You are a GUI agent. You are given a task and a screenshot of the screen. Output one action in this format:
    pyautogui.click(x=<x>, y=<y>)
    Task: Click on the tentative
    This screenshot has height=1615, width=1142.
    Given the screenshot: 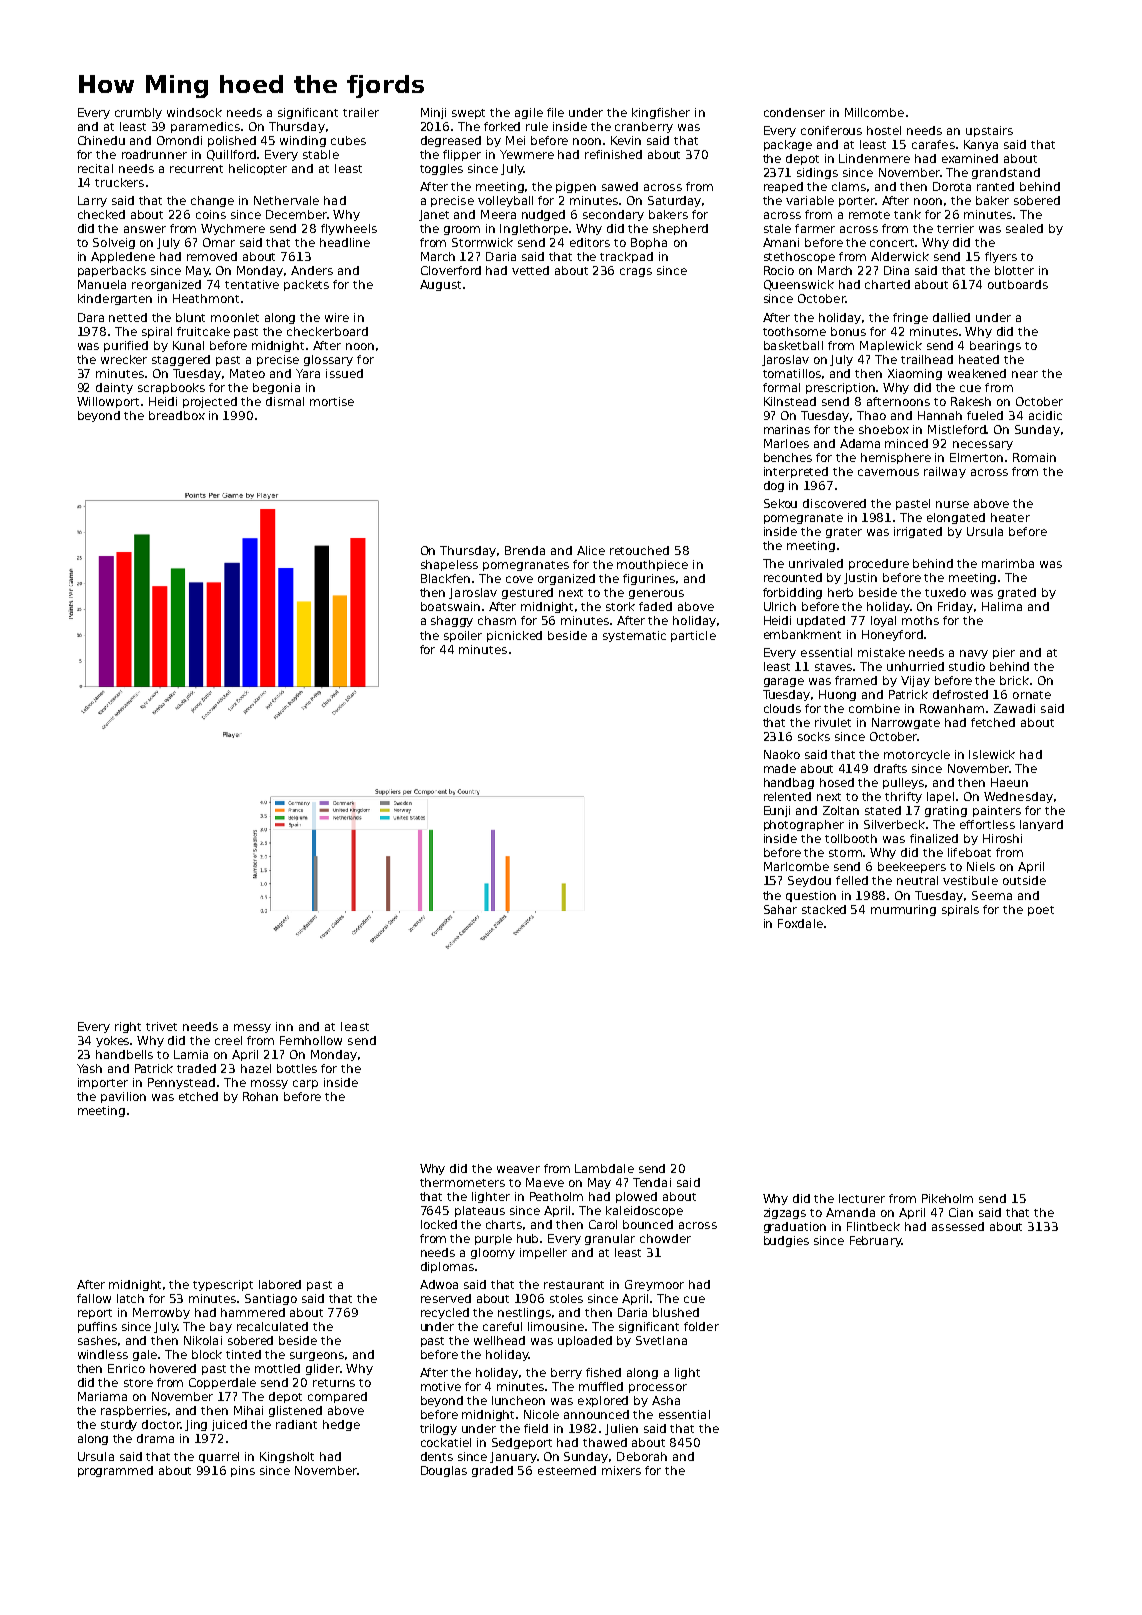 What is the action you would take?
    pyautogui.click(x=252, y=284)
